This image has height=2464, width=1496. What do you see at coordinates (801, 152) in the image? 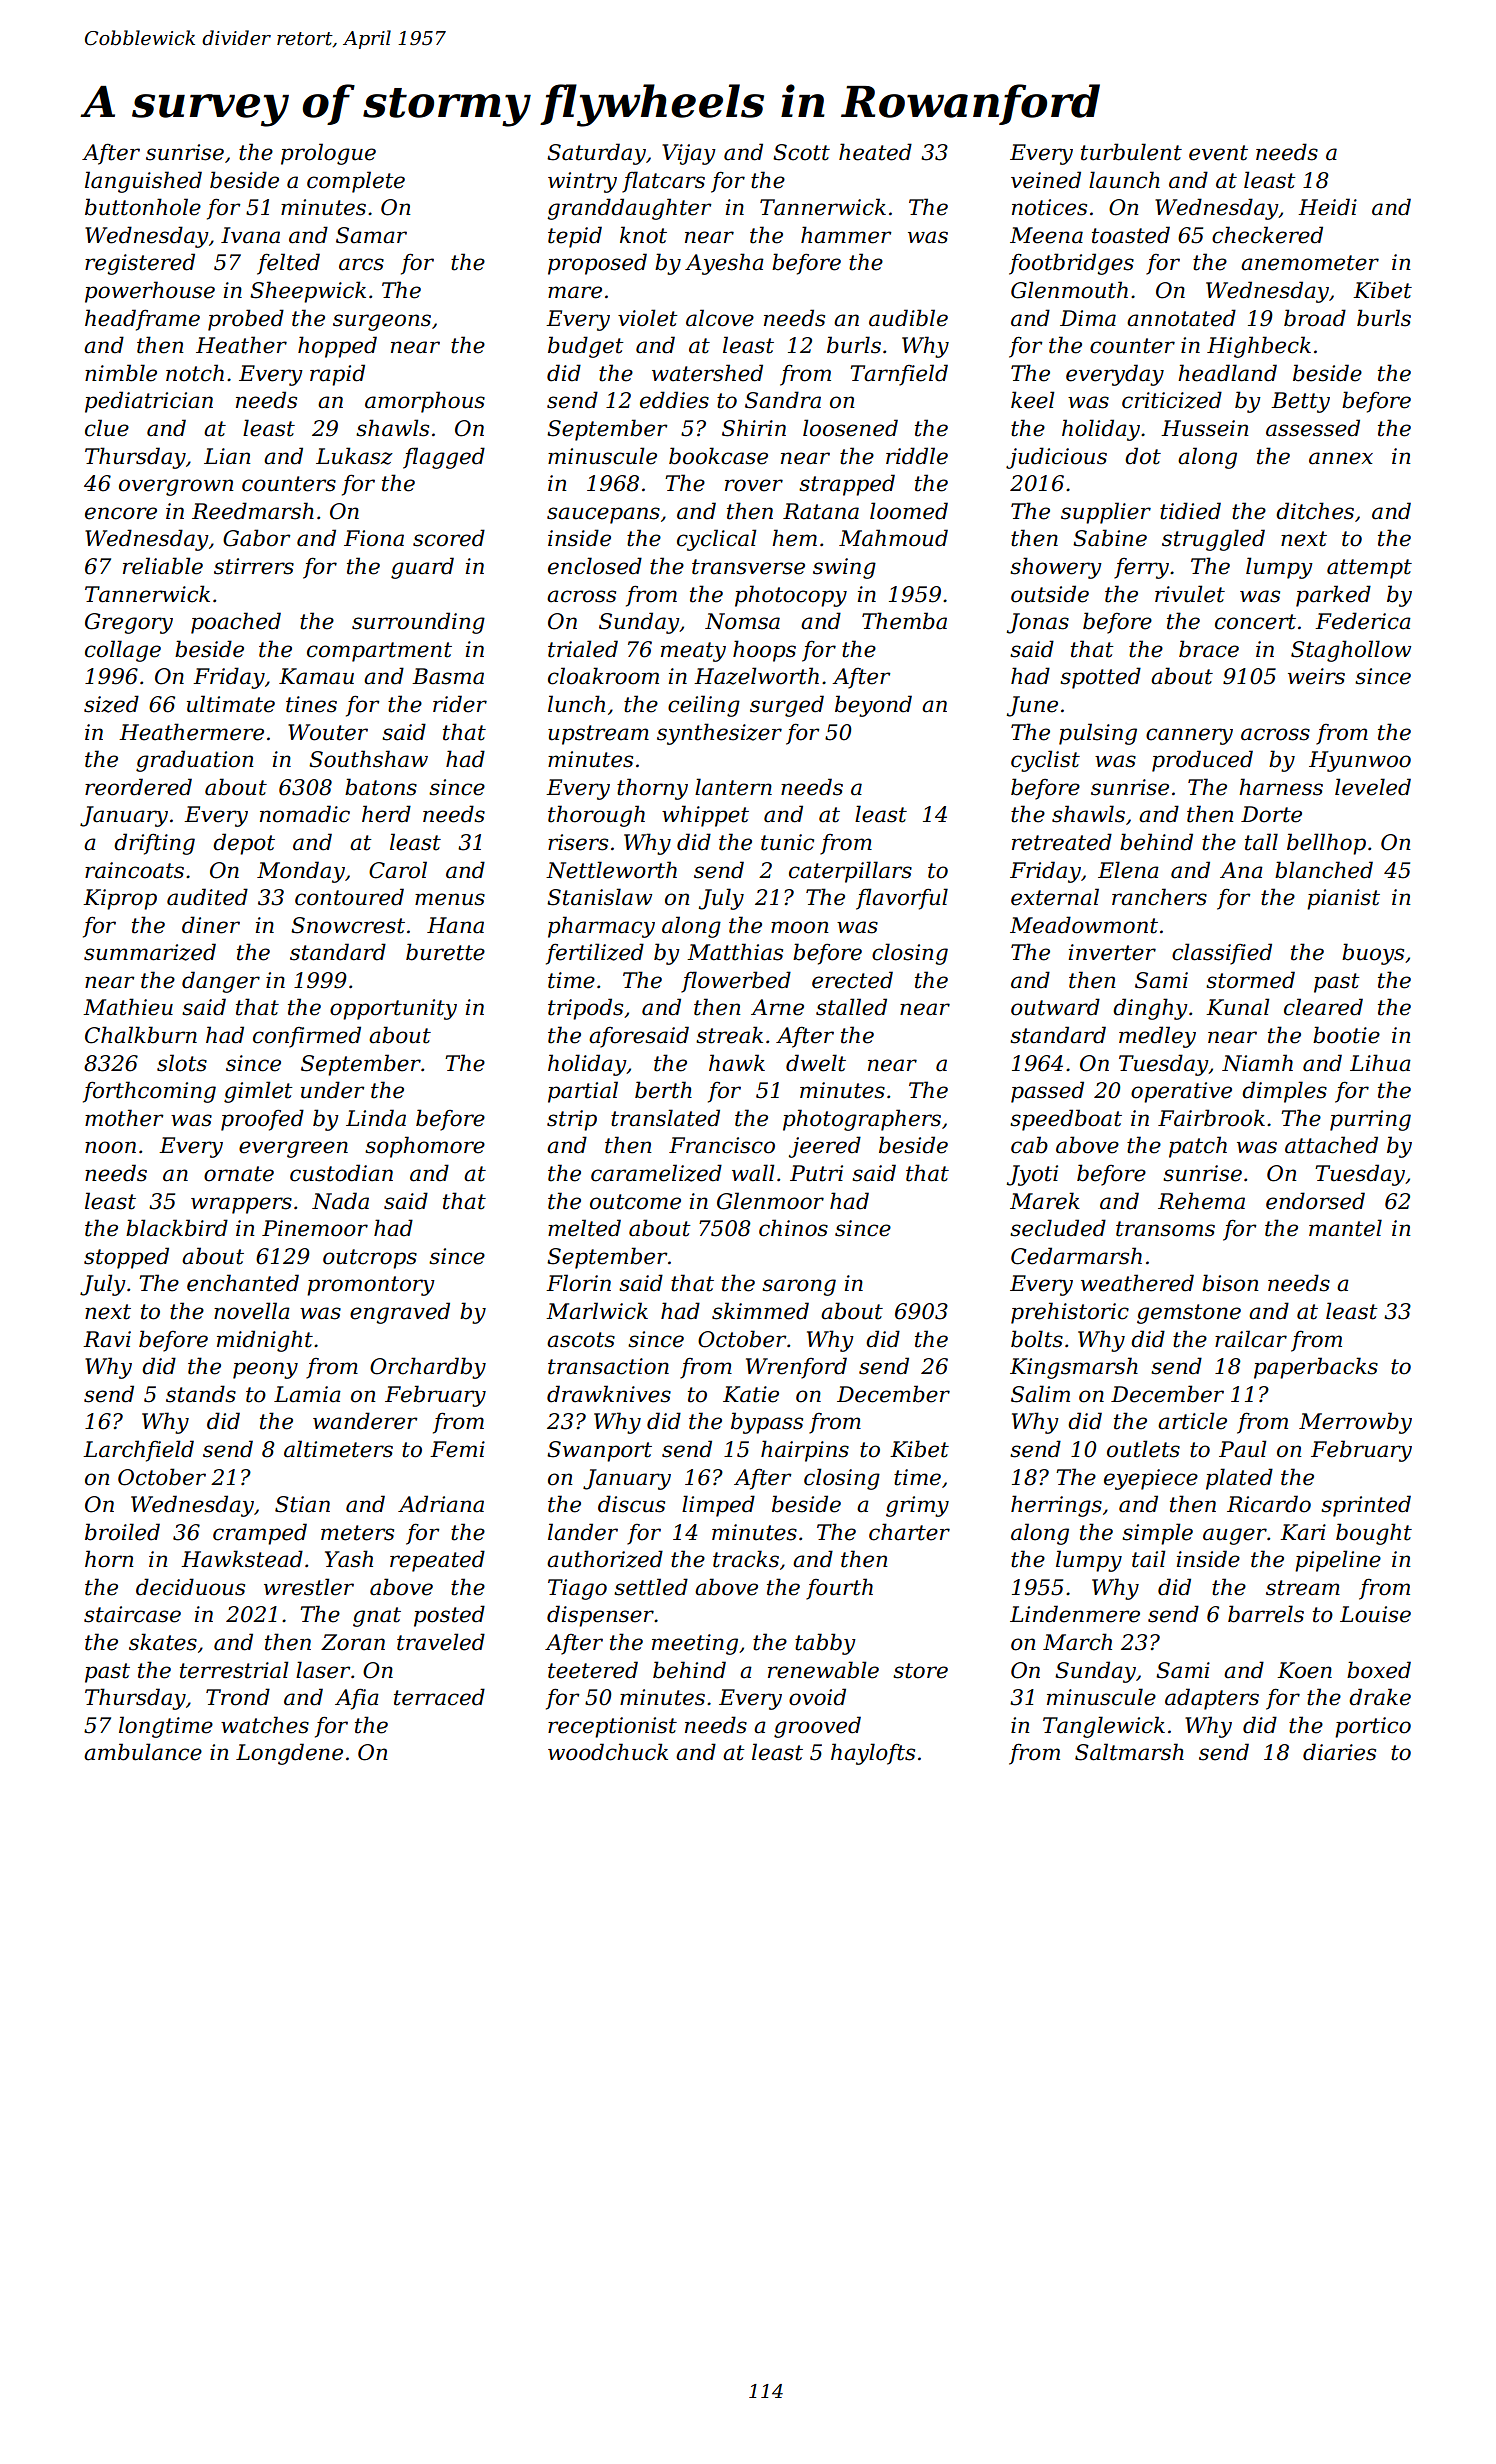
I see `Scott` at bounding box center [801, 152].
